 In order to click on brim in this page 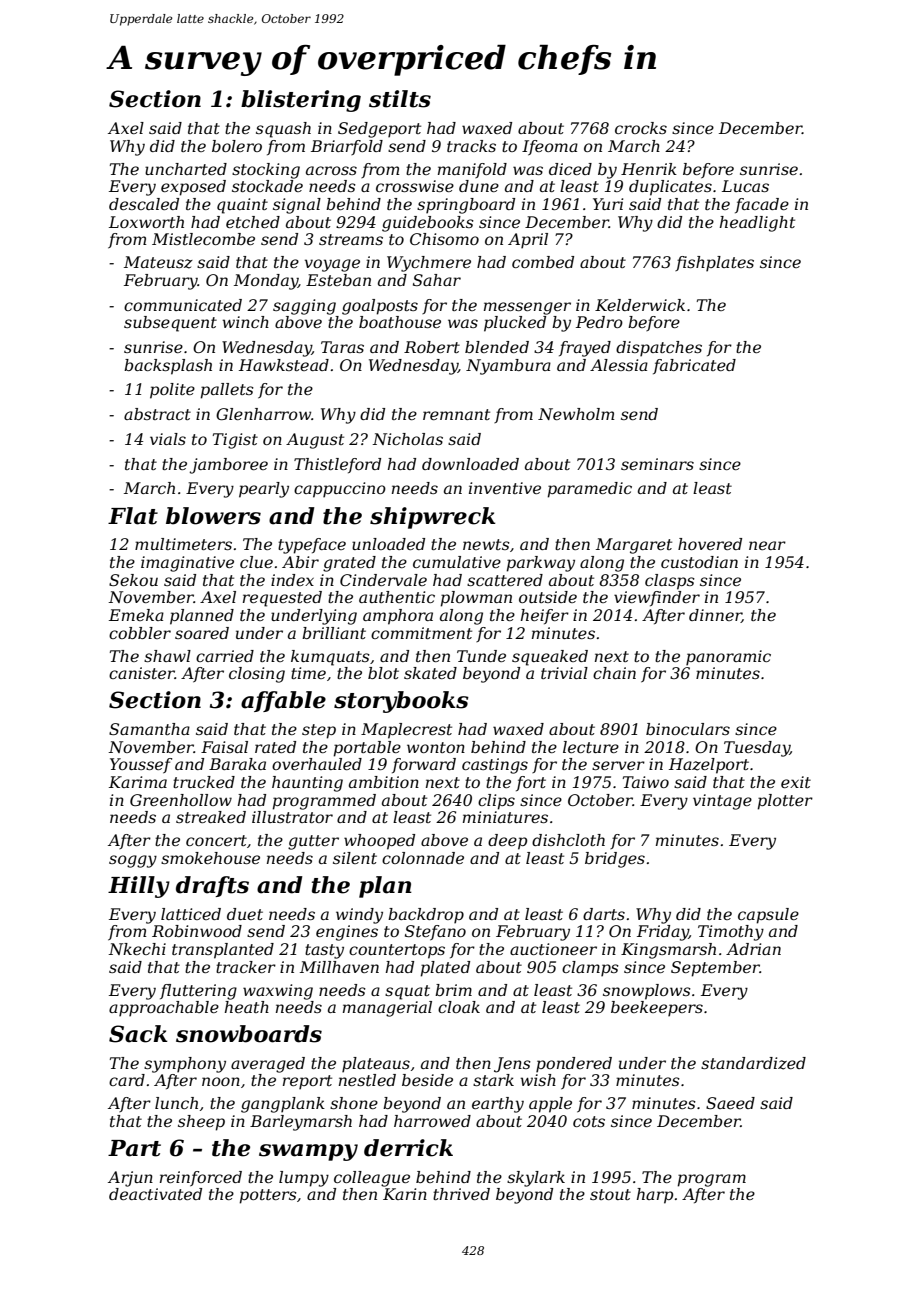, I will do `click(453, 990)`.
